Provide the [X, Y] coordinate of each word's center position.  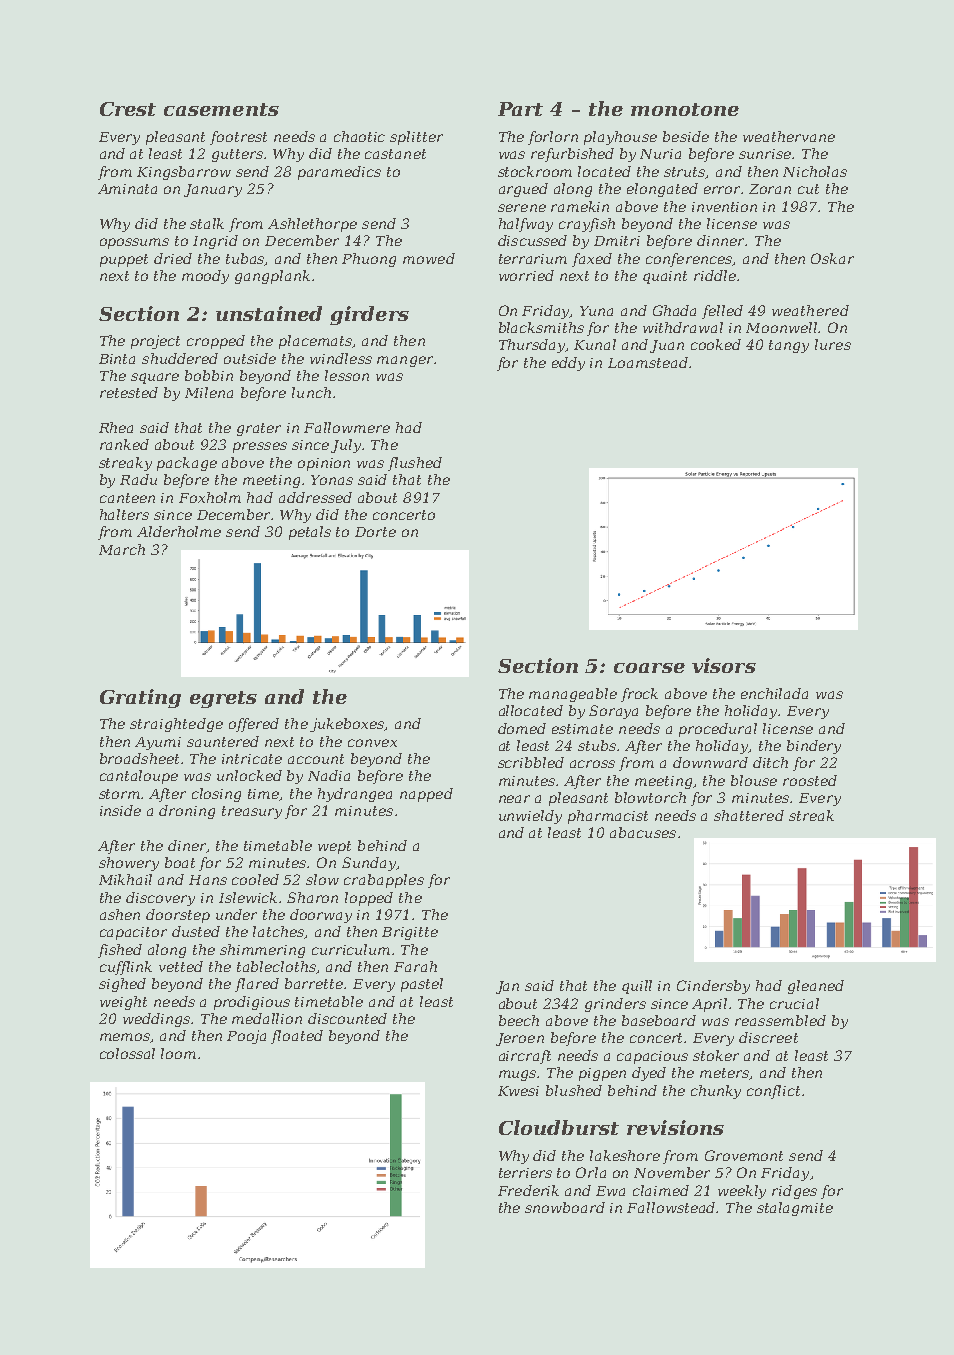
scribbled [531, 762]
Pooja [246, 1037]
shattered [749, 815]
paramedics [339, 173]
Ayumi [158, 743]
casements [221, 109]
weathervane [789, 136]
